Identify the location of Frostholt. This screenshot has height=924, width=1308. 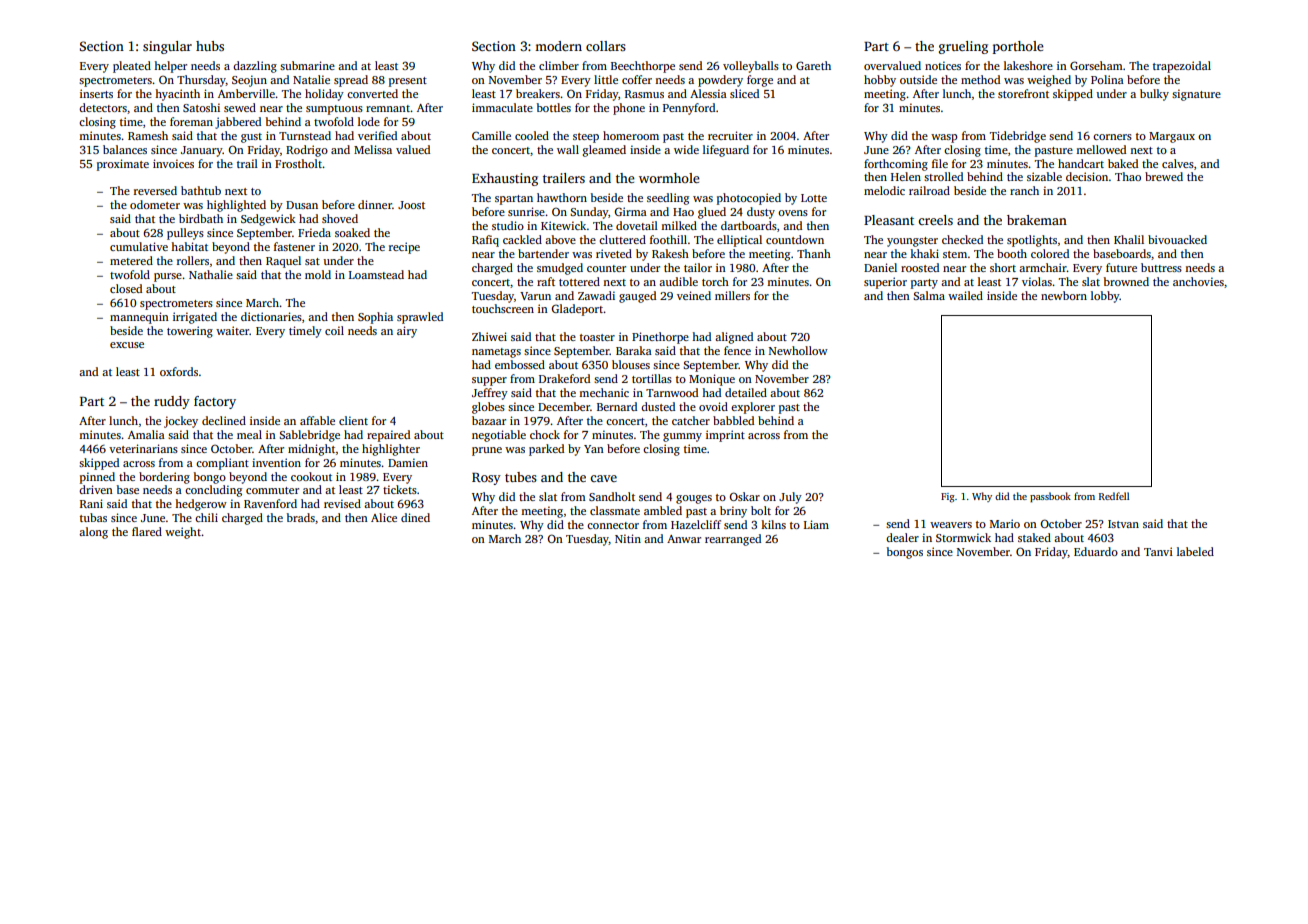
(298, 163).
